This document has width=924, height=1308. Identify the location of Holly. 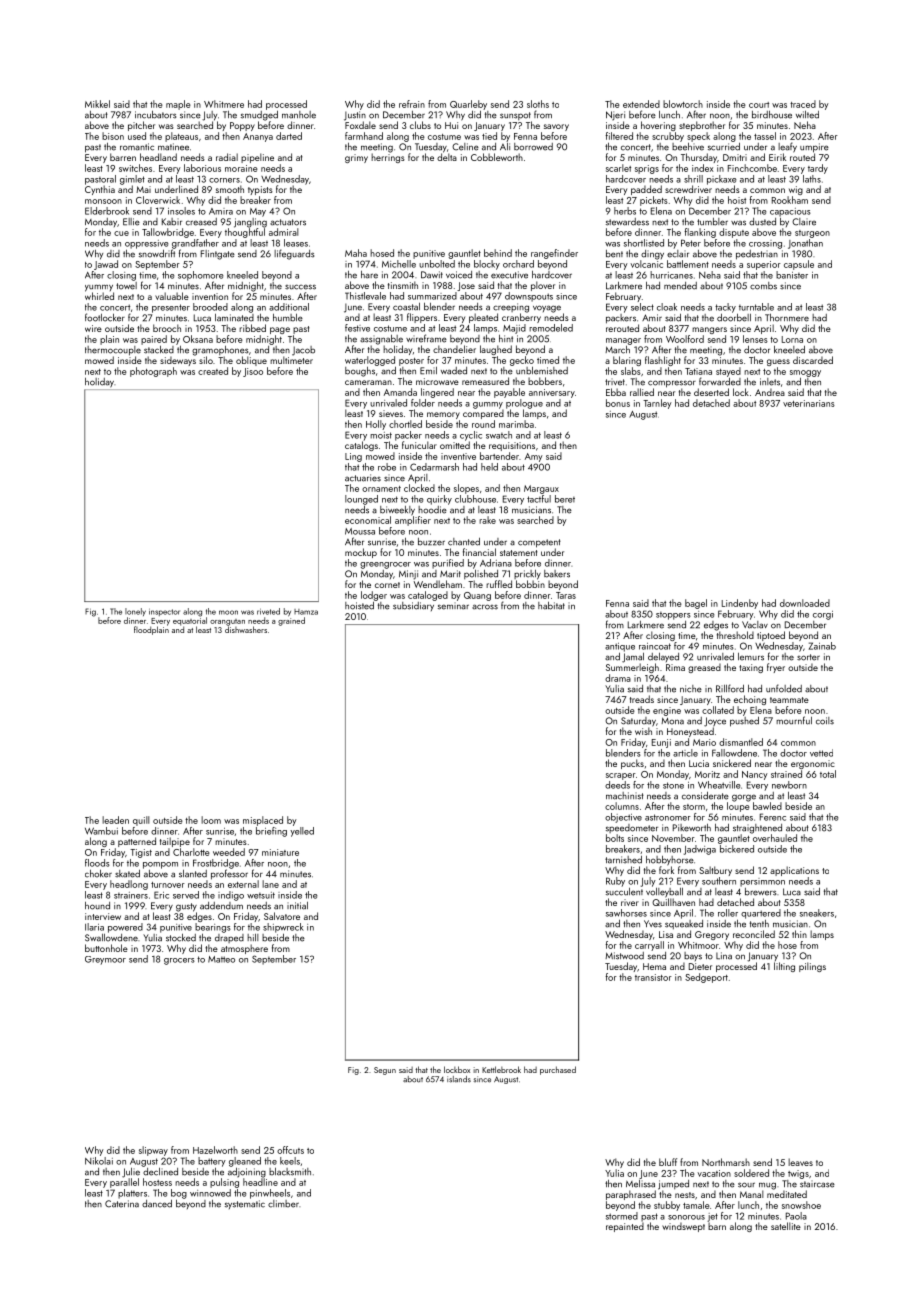
(376, 425).
